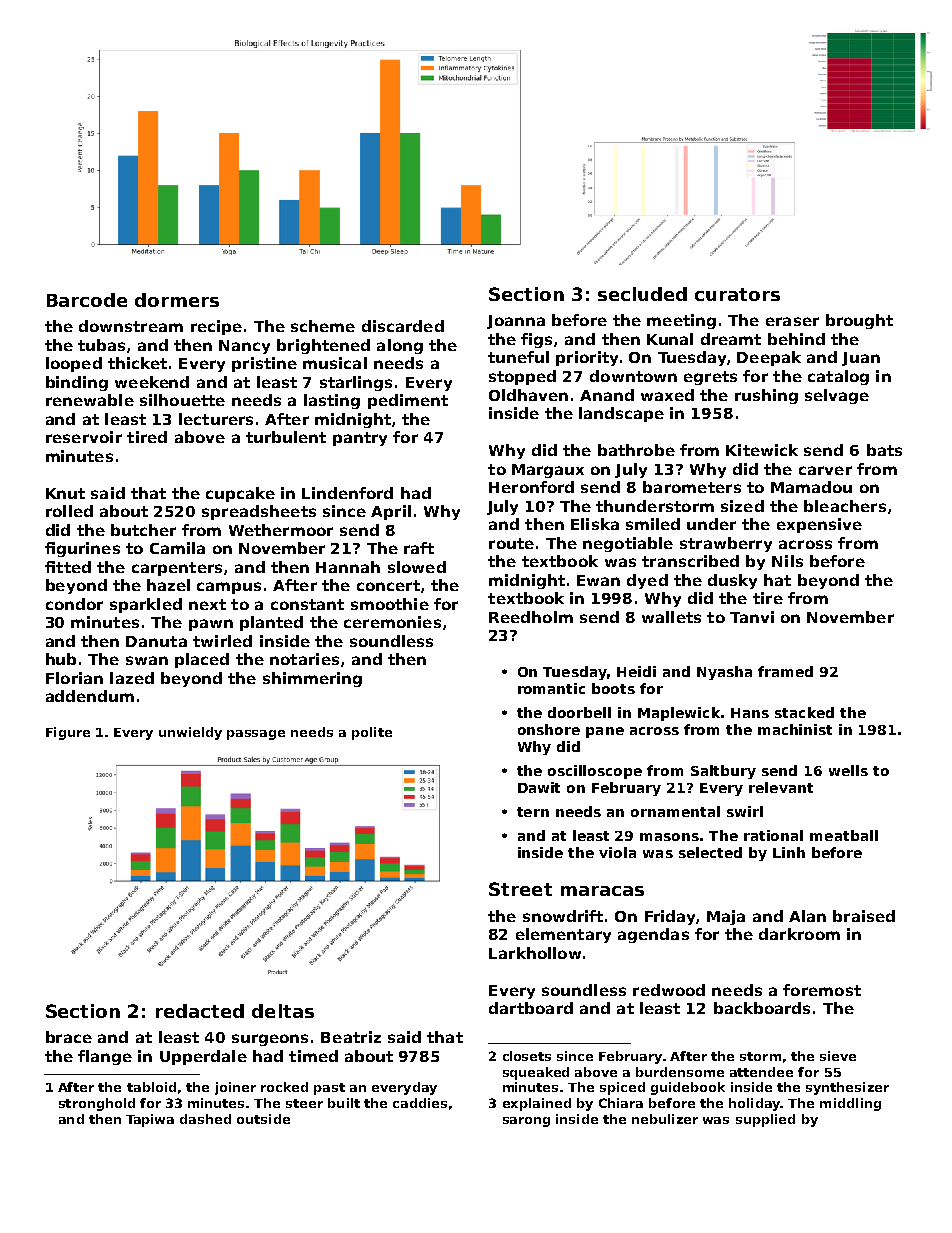 This document has width=952, height=1233. I want to click on sized, so click(742, 506).
